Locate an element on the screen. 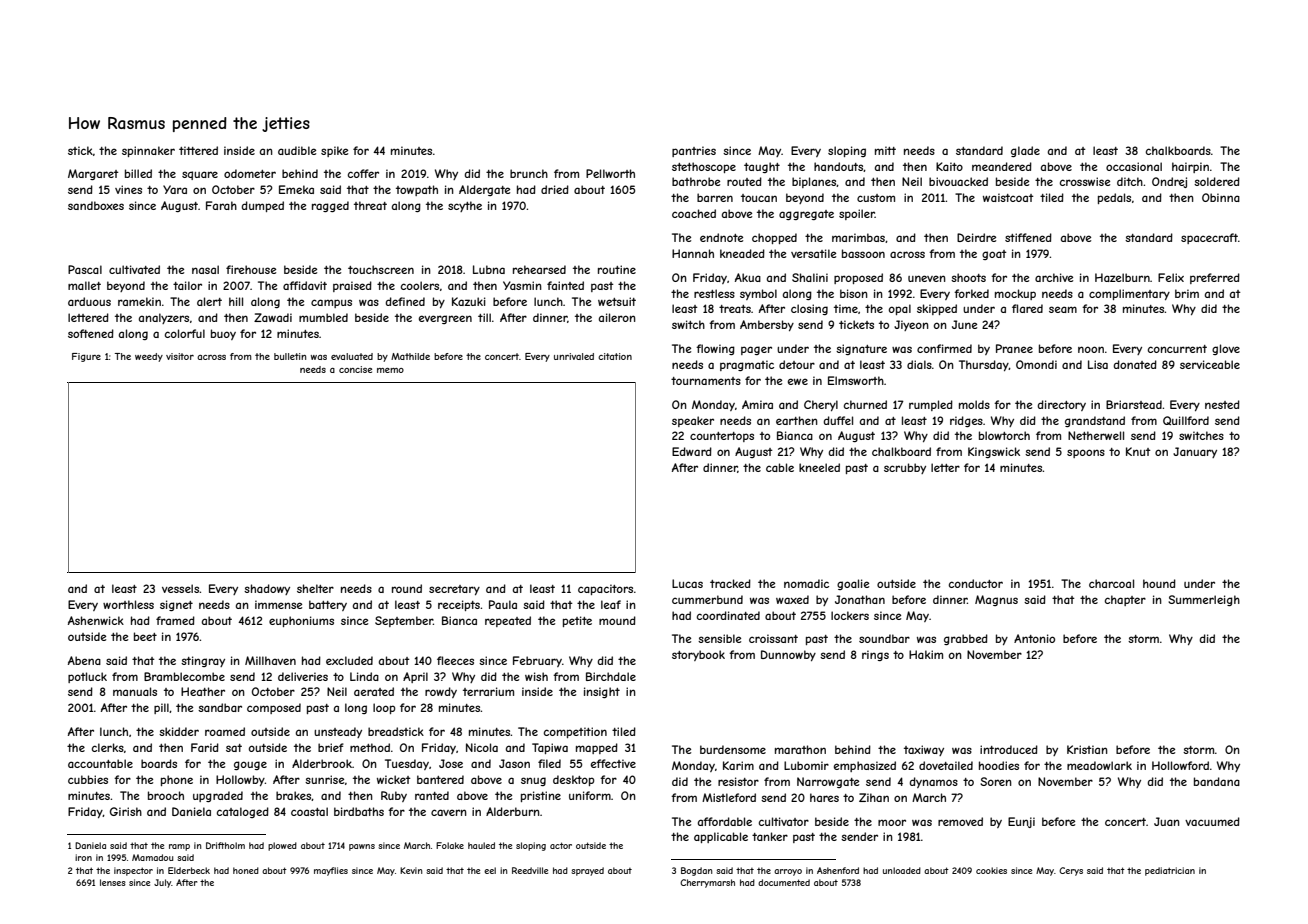 The image size is (1308, 924). loop is located at coordinates (384, 708).
